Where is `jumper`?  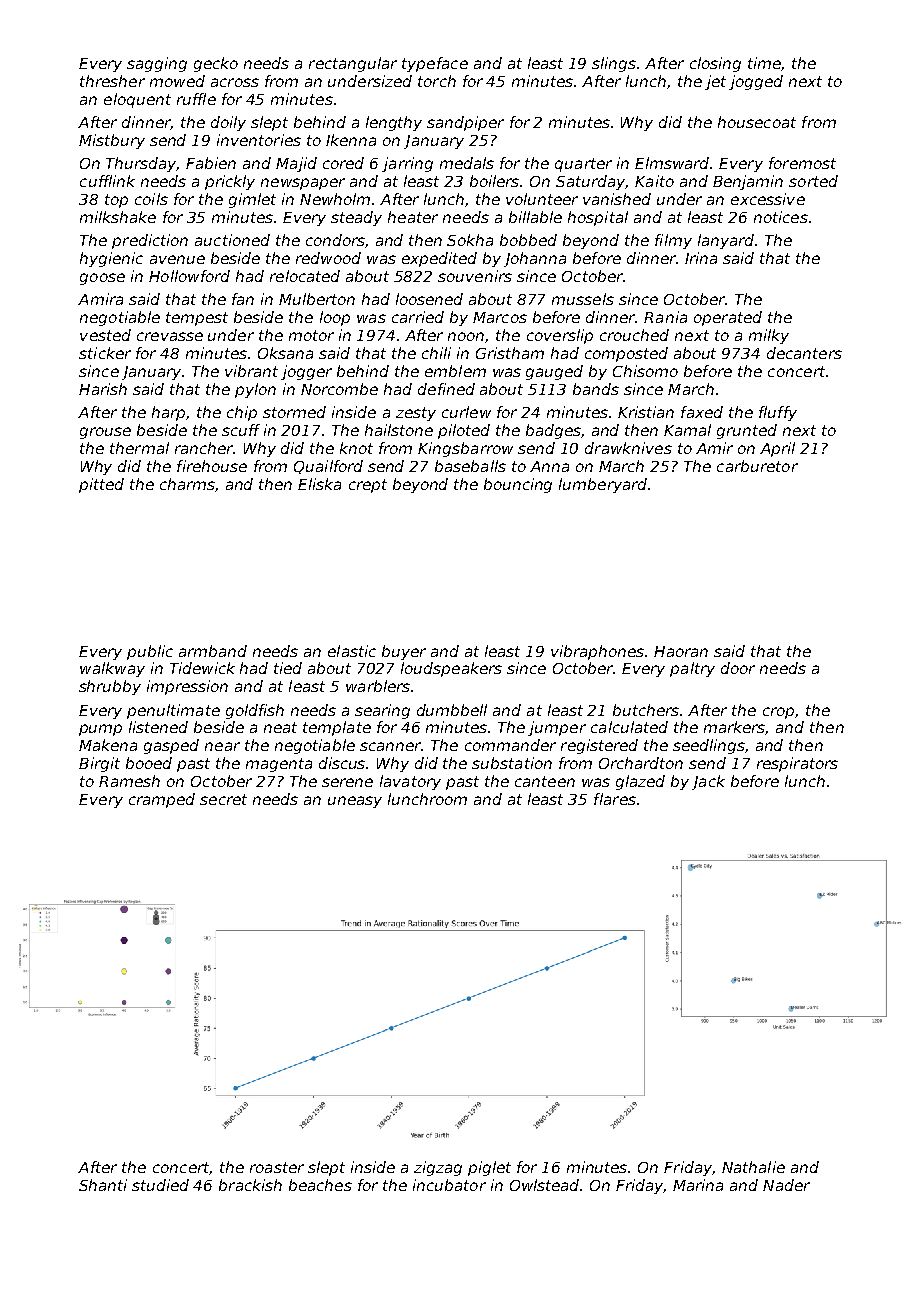
jumper is located at coordinates (557, 728).
